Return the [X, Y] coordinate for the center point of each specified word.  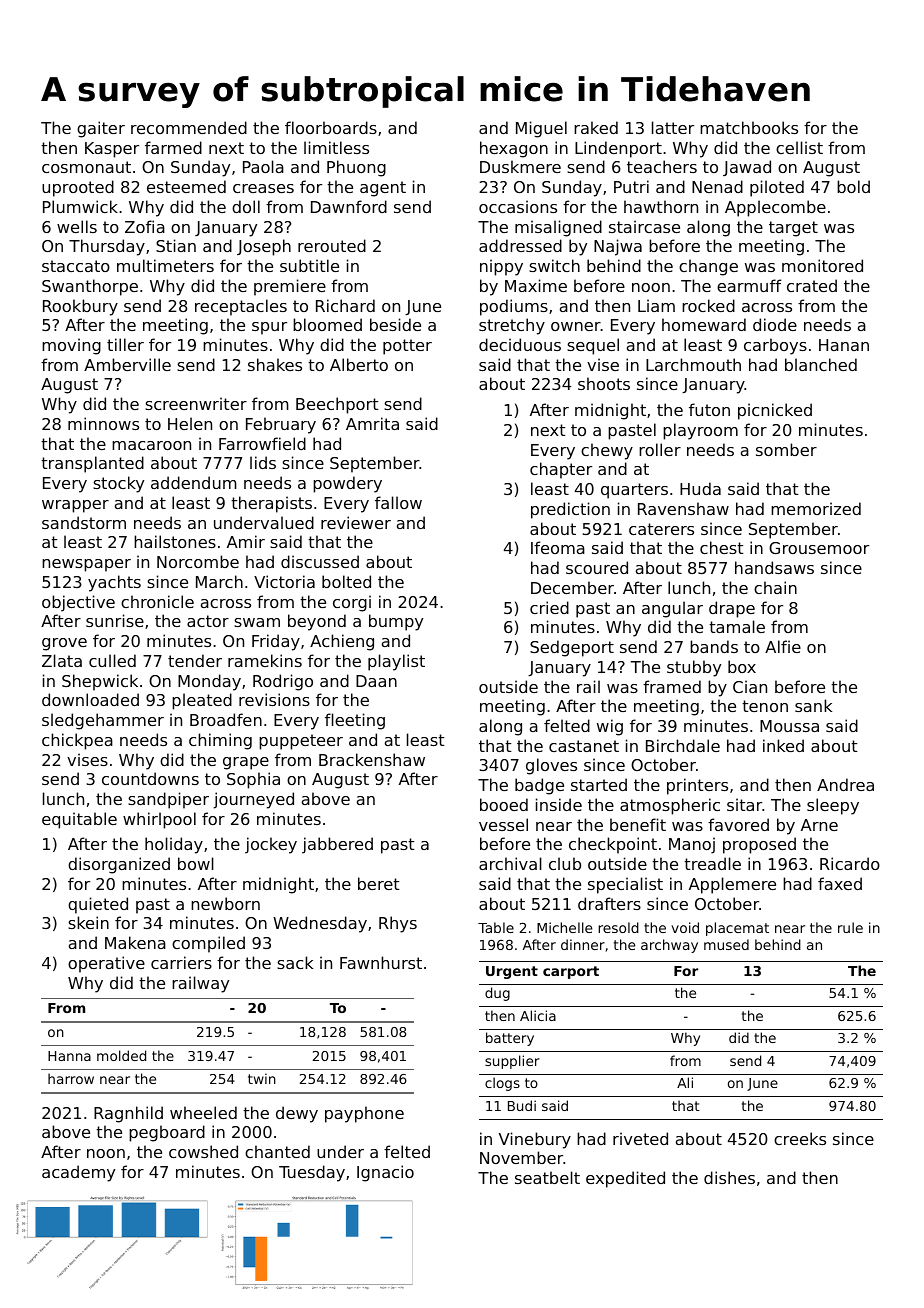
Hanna [69, 1056]
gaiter [101, 129]
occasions [518, 206]
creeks [800, 1138]
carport [571, 972]
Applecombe [775, 208]
